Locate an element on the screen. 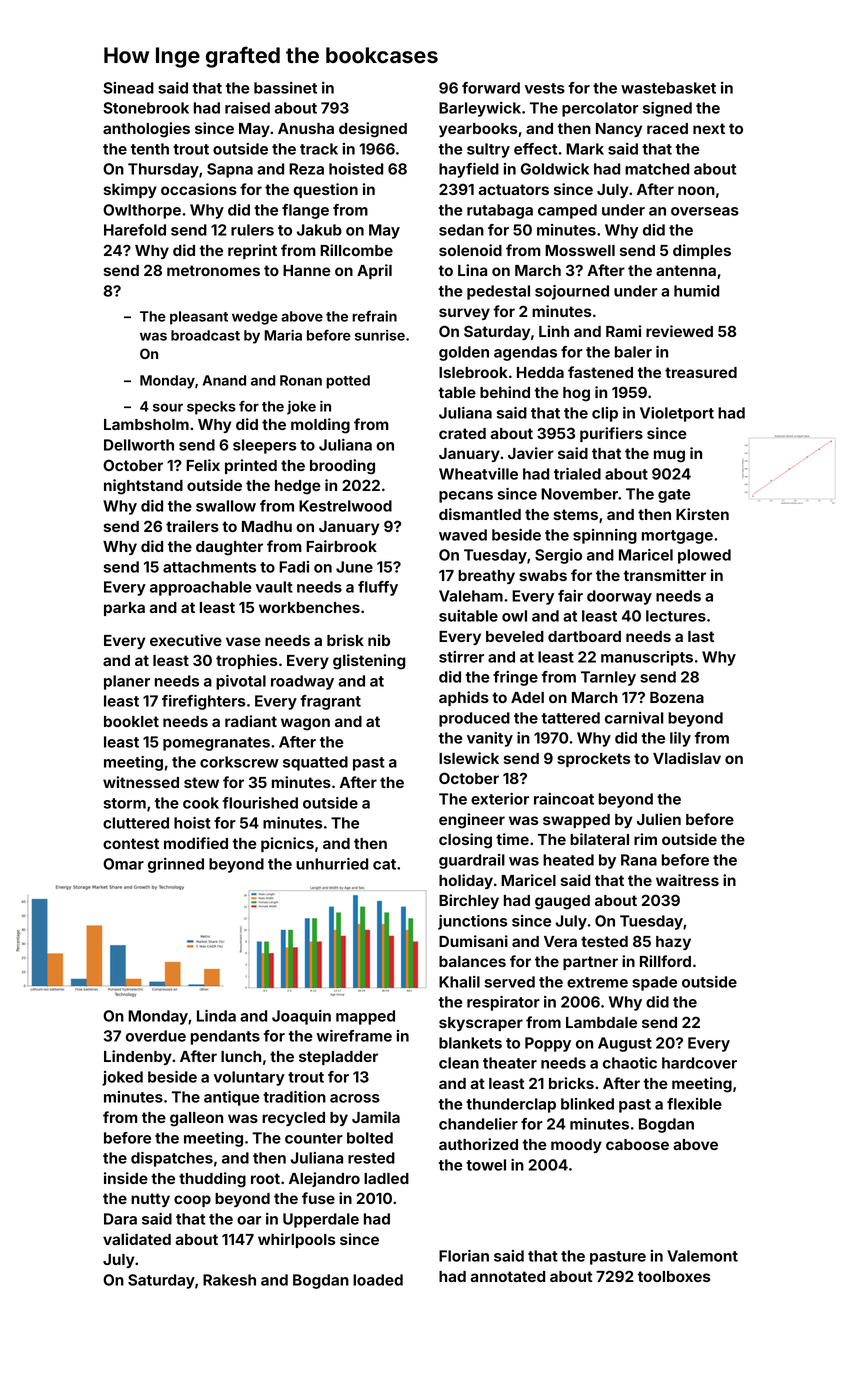  Kestrelwood is located at coordinates (345, 506).
